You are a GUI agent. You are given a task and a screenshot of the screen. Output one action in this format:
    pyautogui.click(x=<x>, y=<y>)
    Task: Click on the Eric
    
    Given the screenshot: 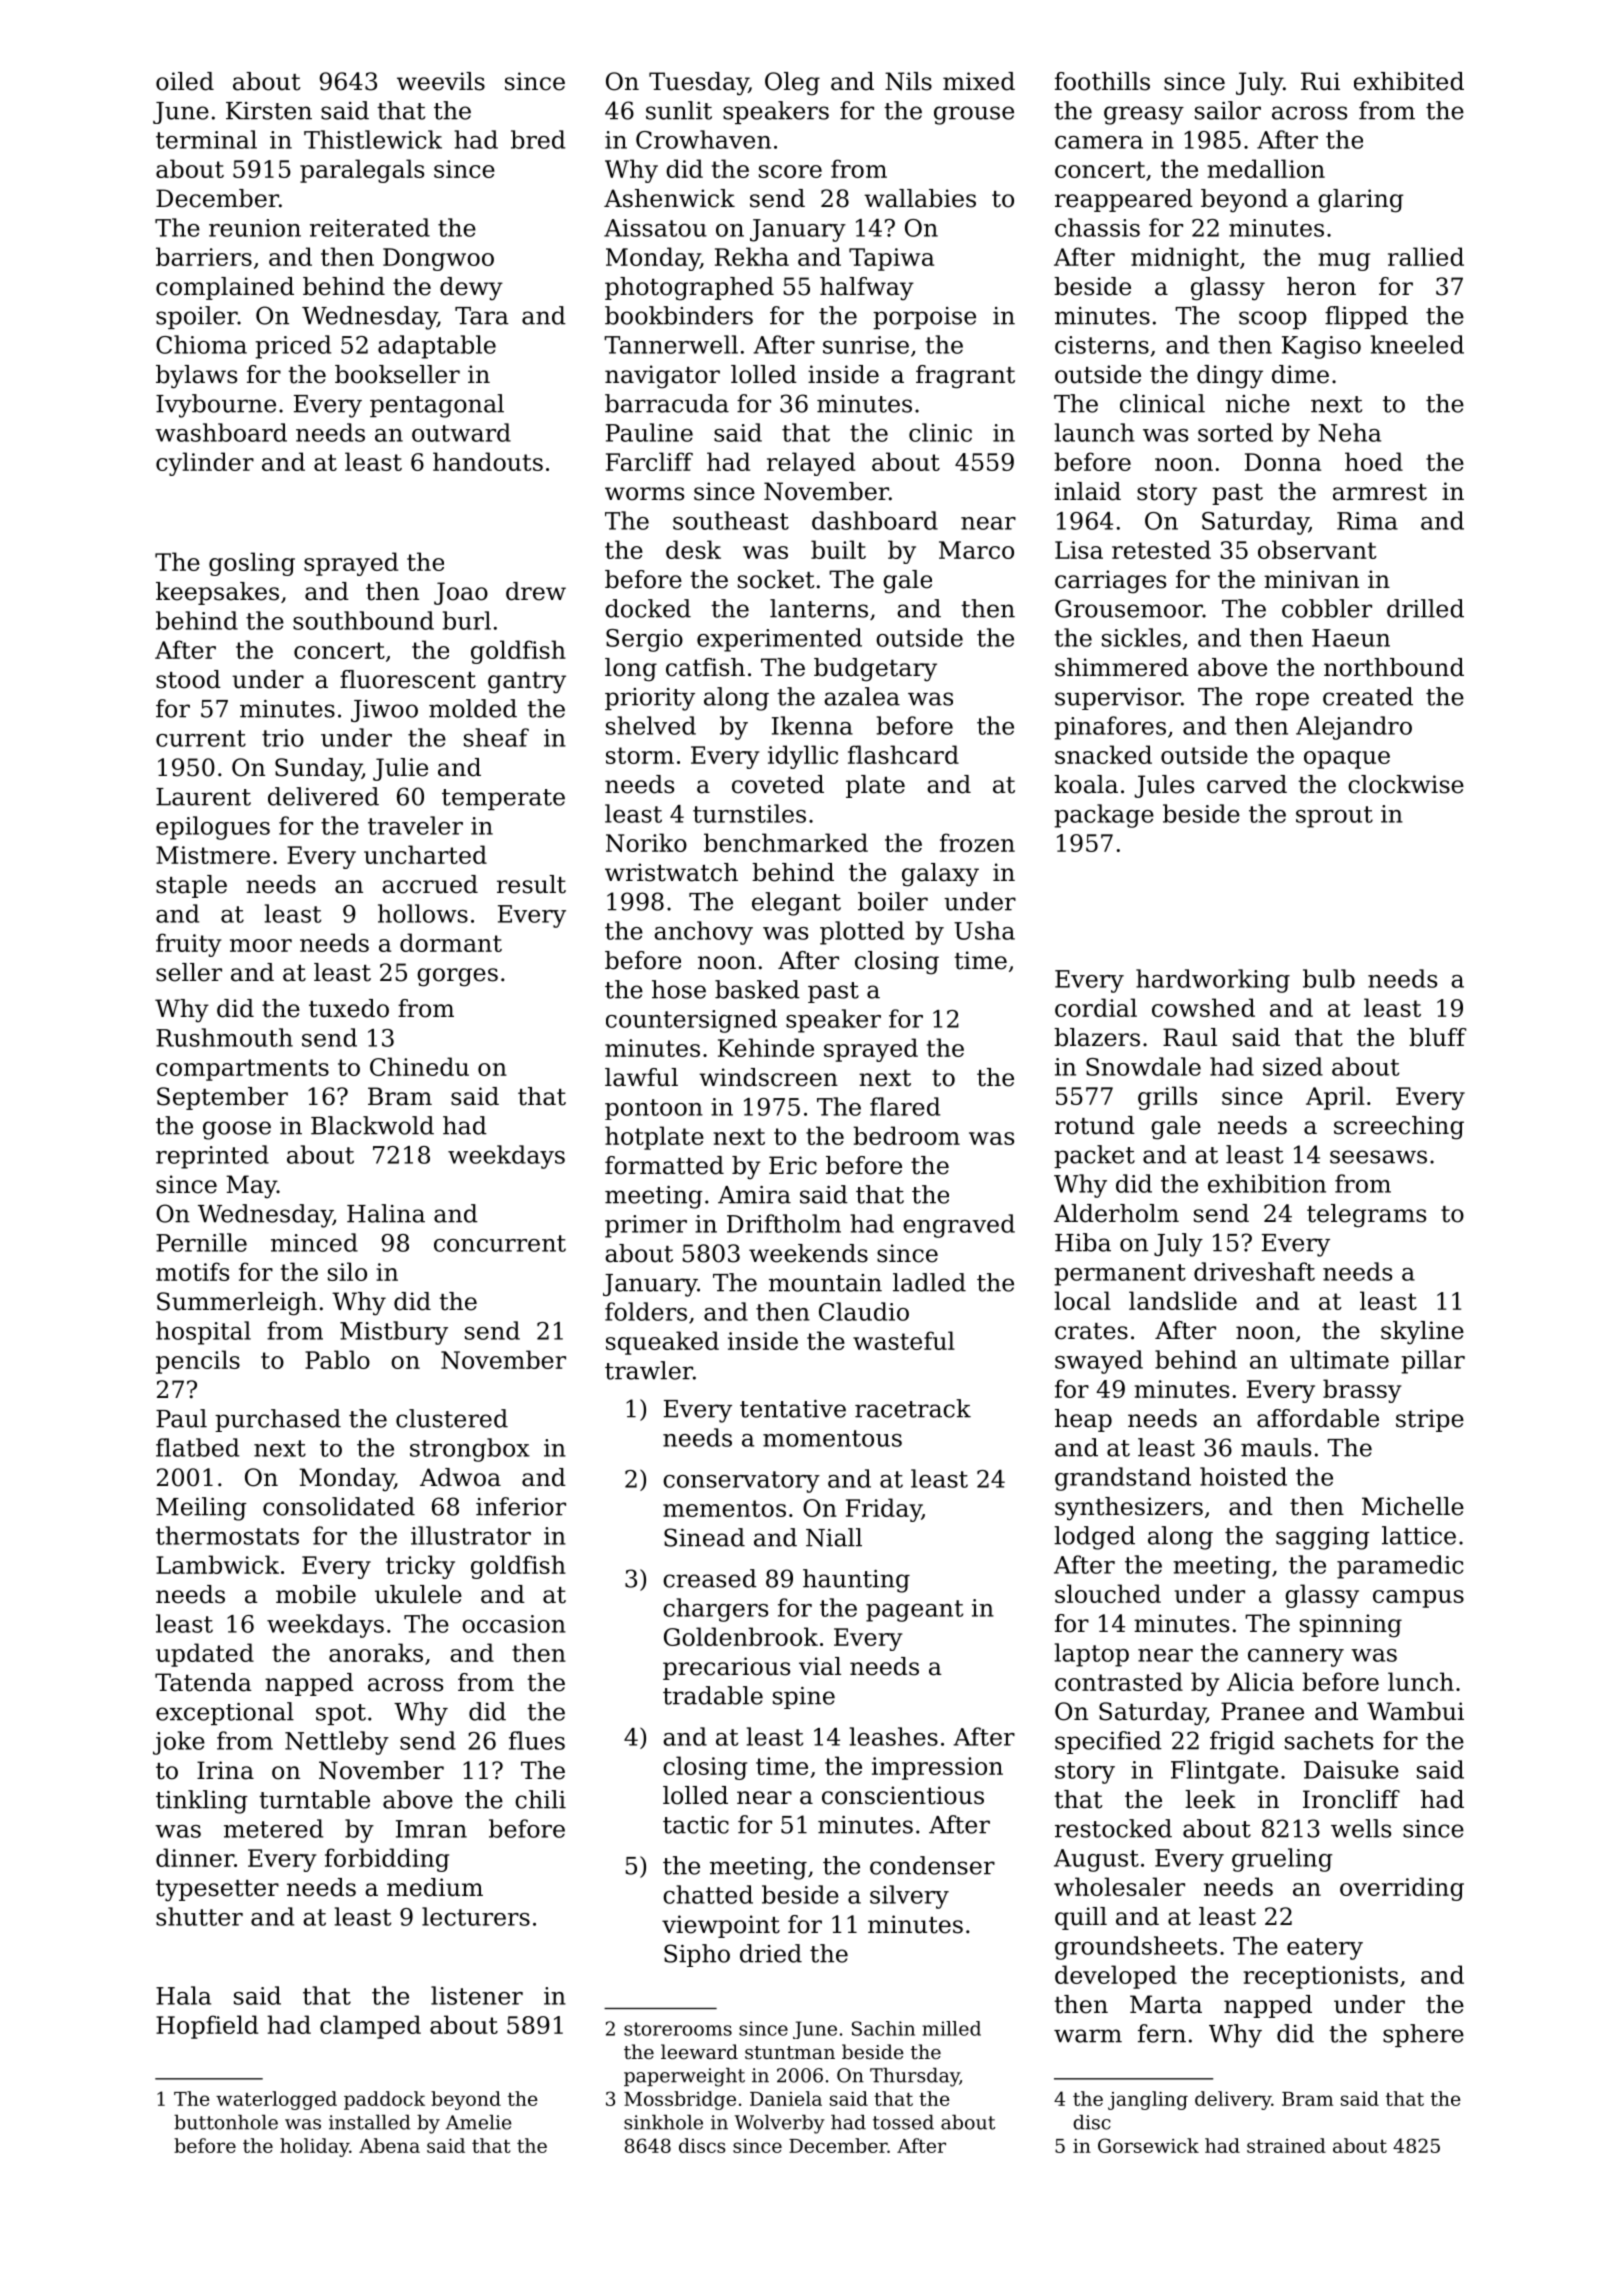 What is the action you would take?
    pyautogui.click(x=793, y=1165)
